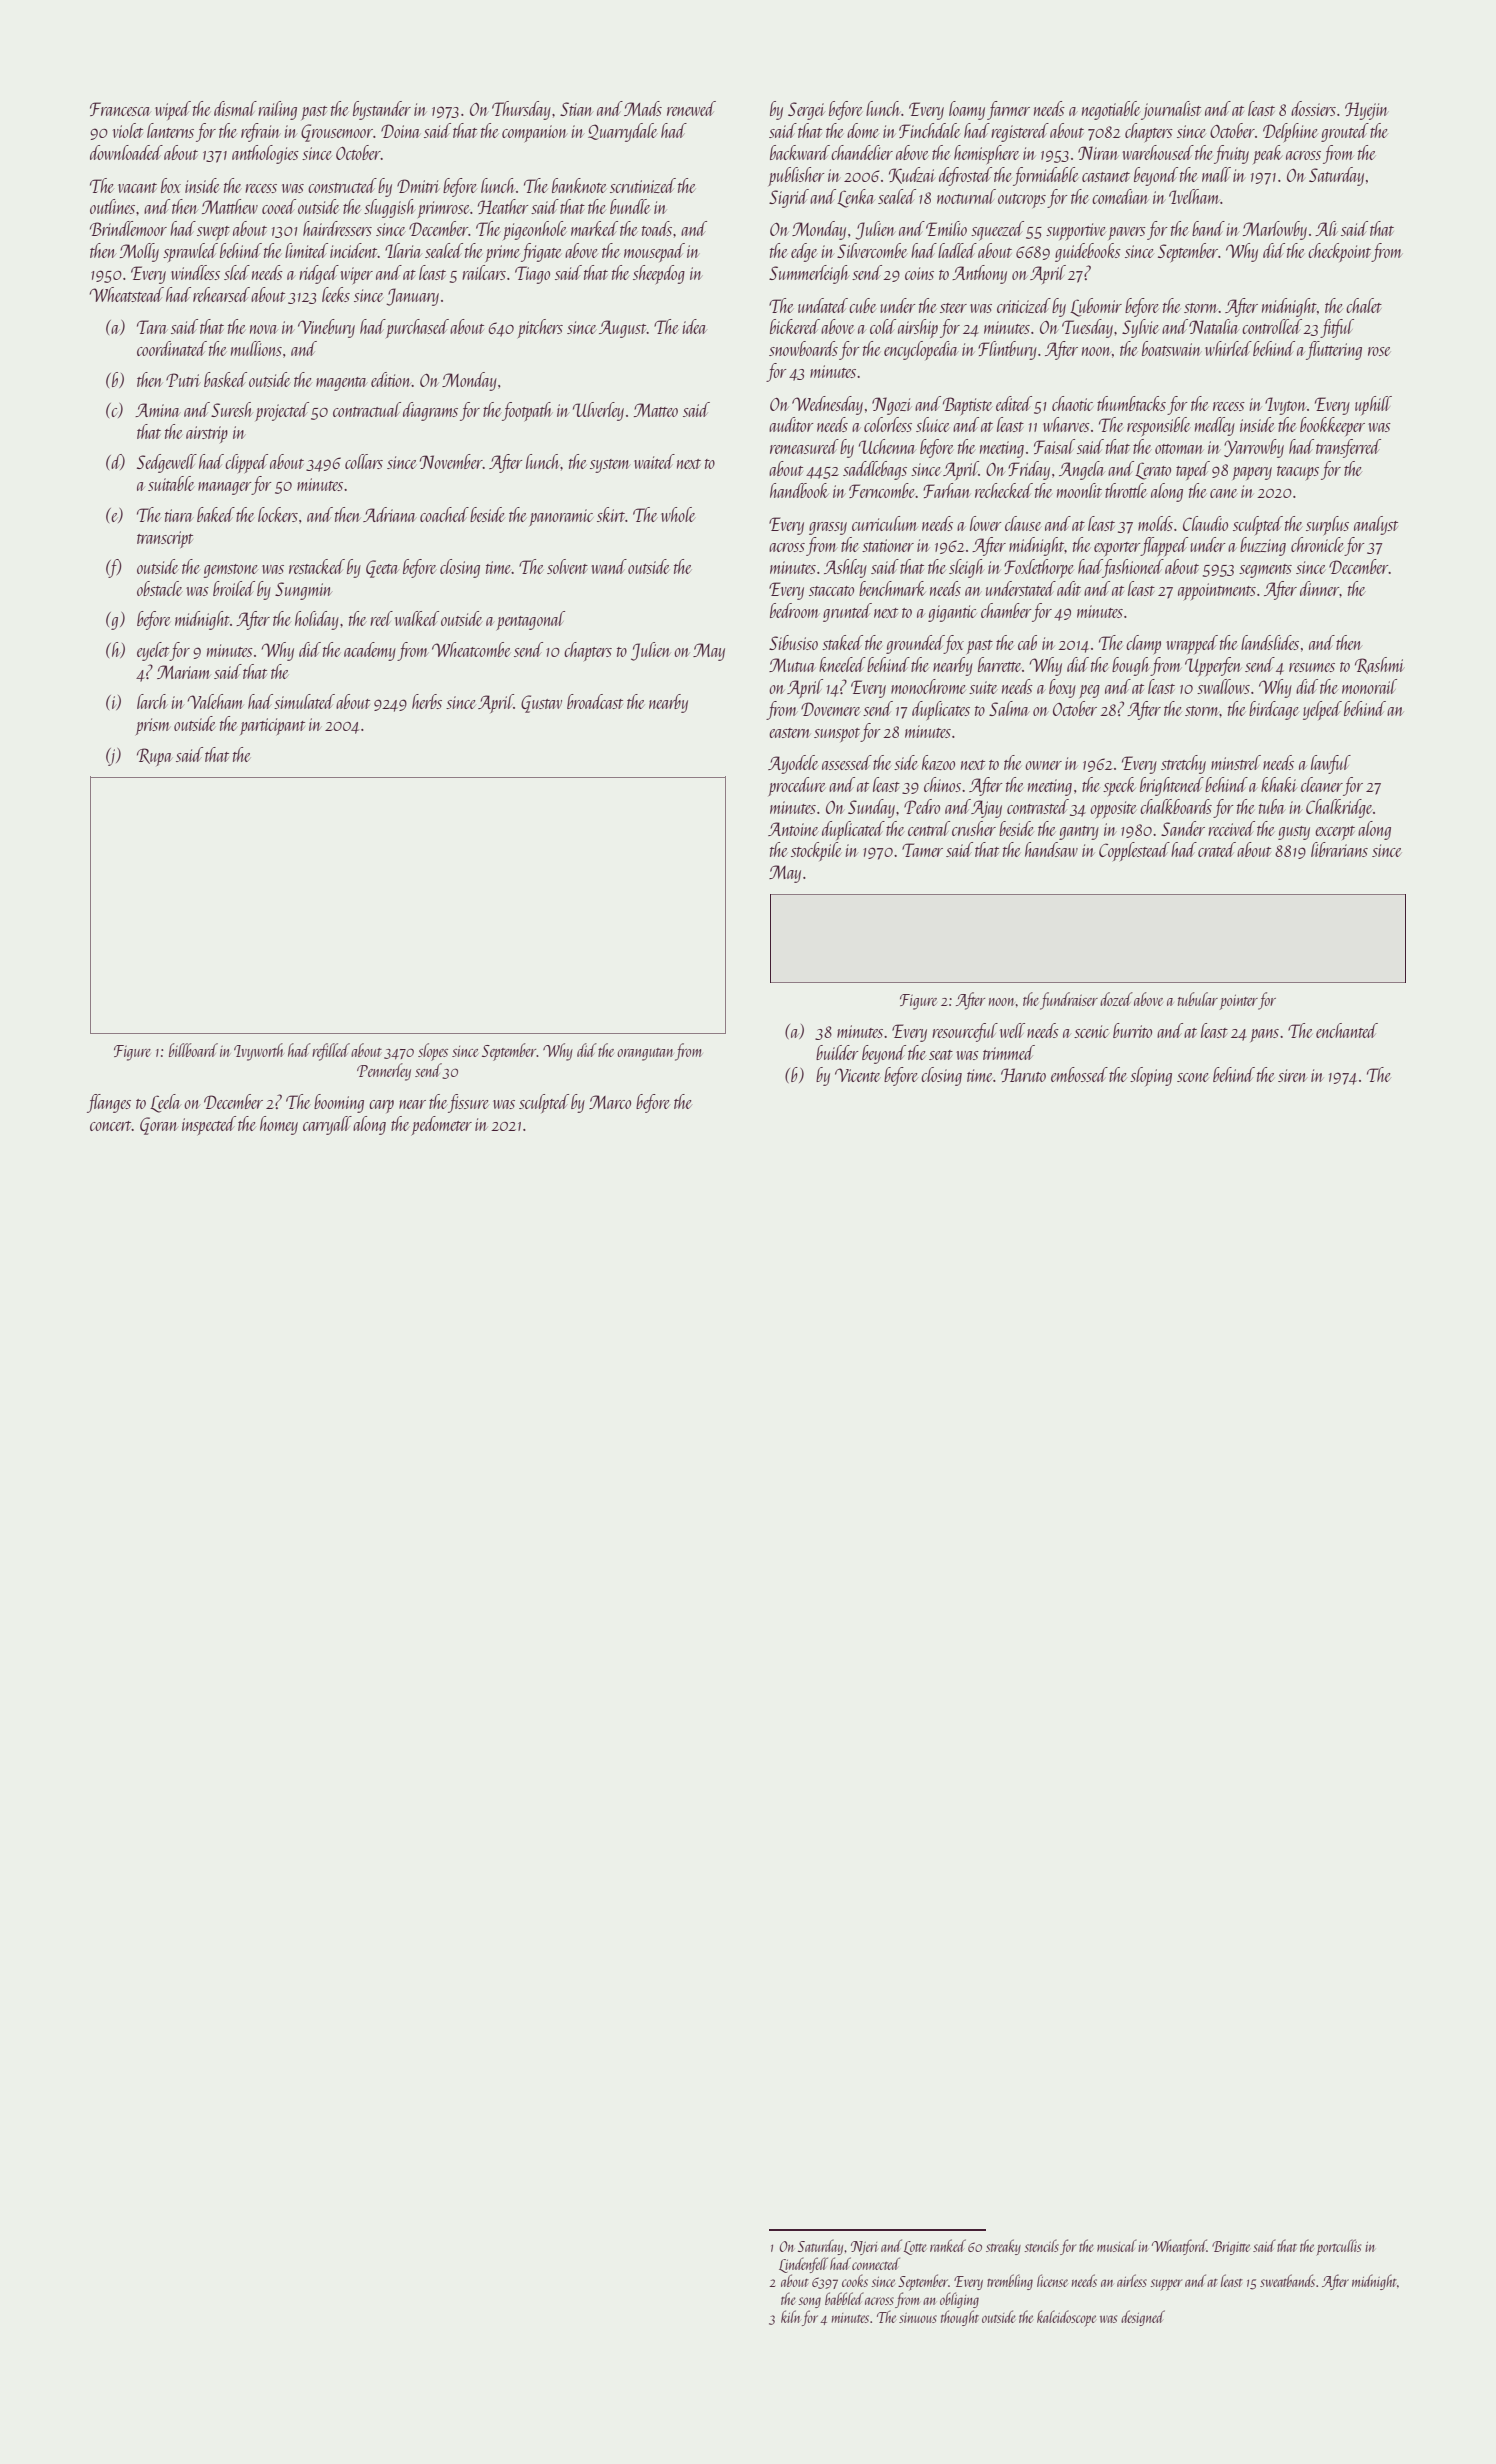 The height and width of the screenshot is (2464, 1496). Describe the element at coordinates (691, 108) in the screenshot. I see `renewed` at that location.
